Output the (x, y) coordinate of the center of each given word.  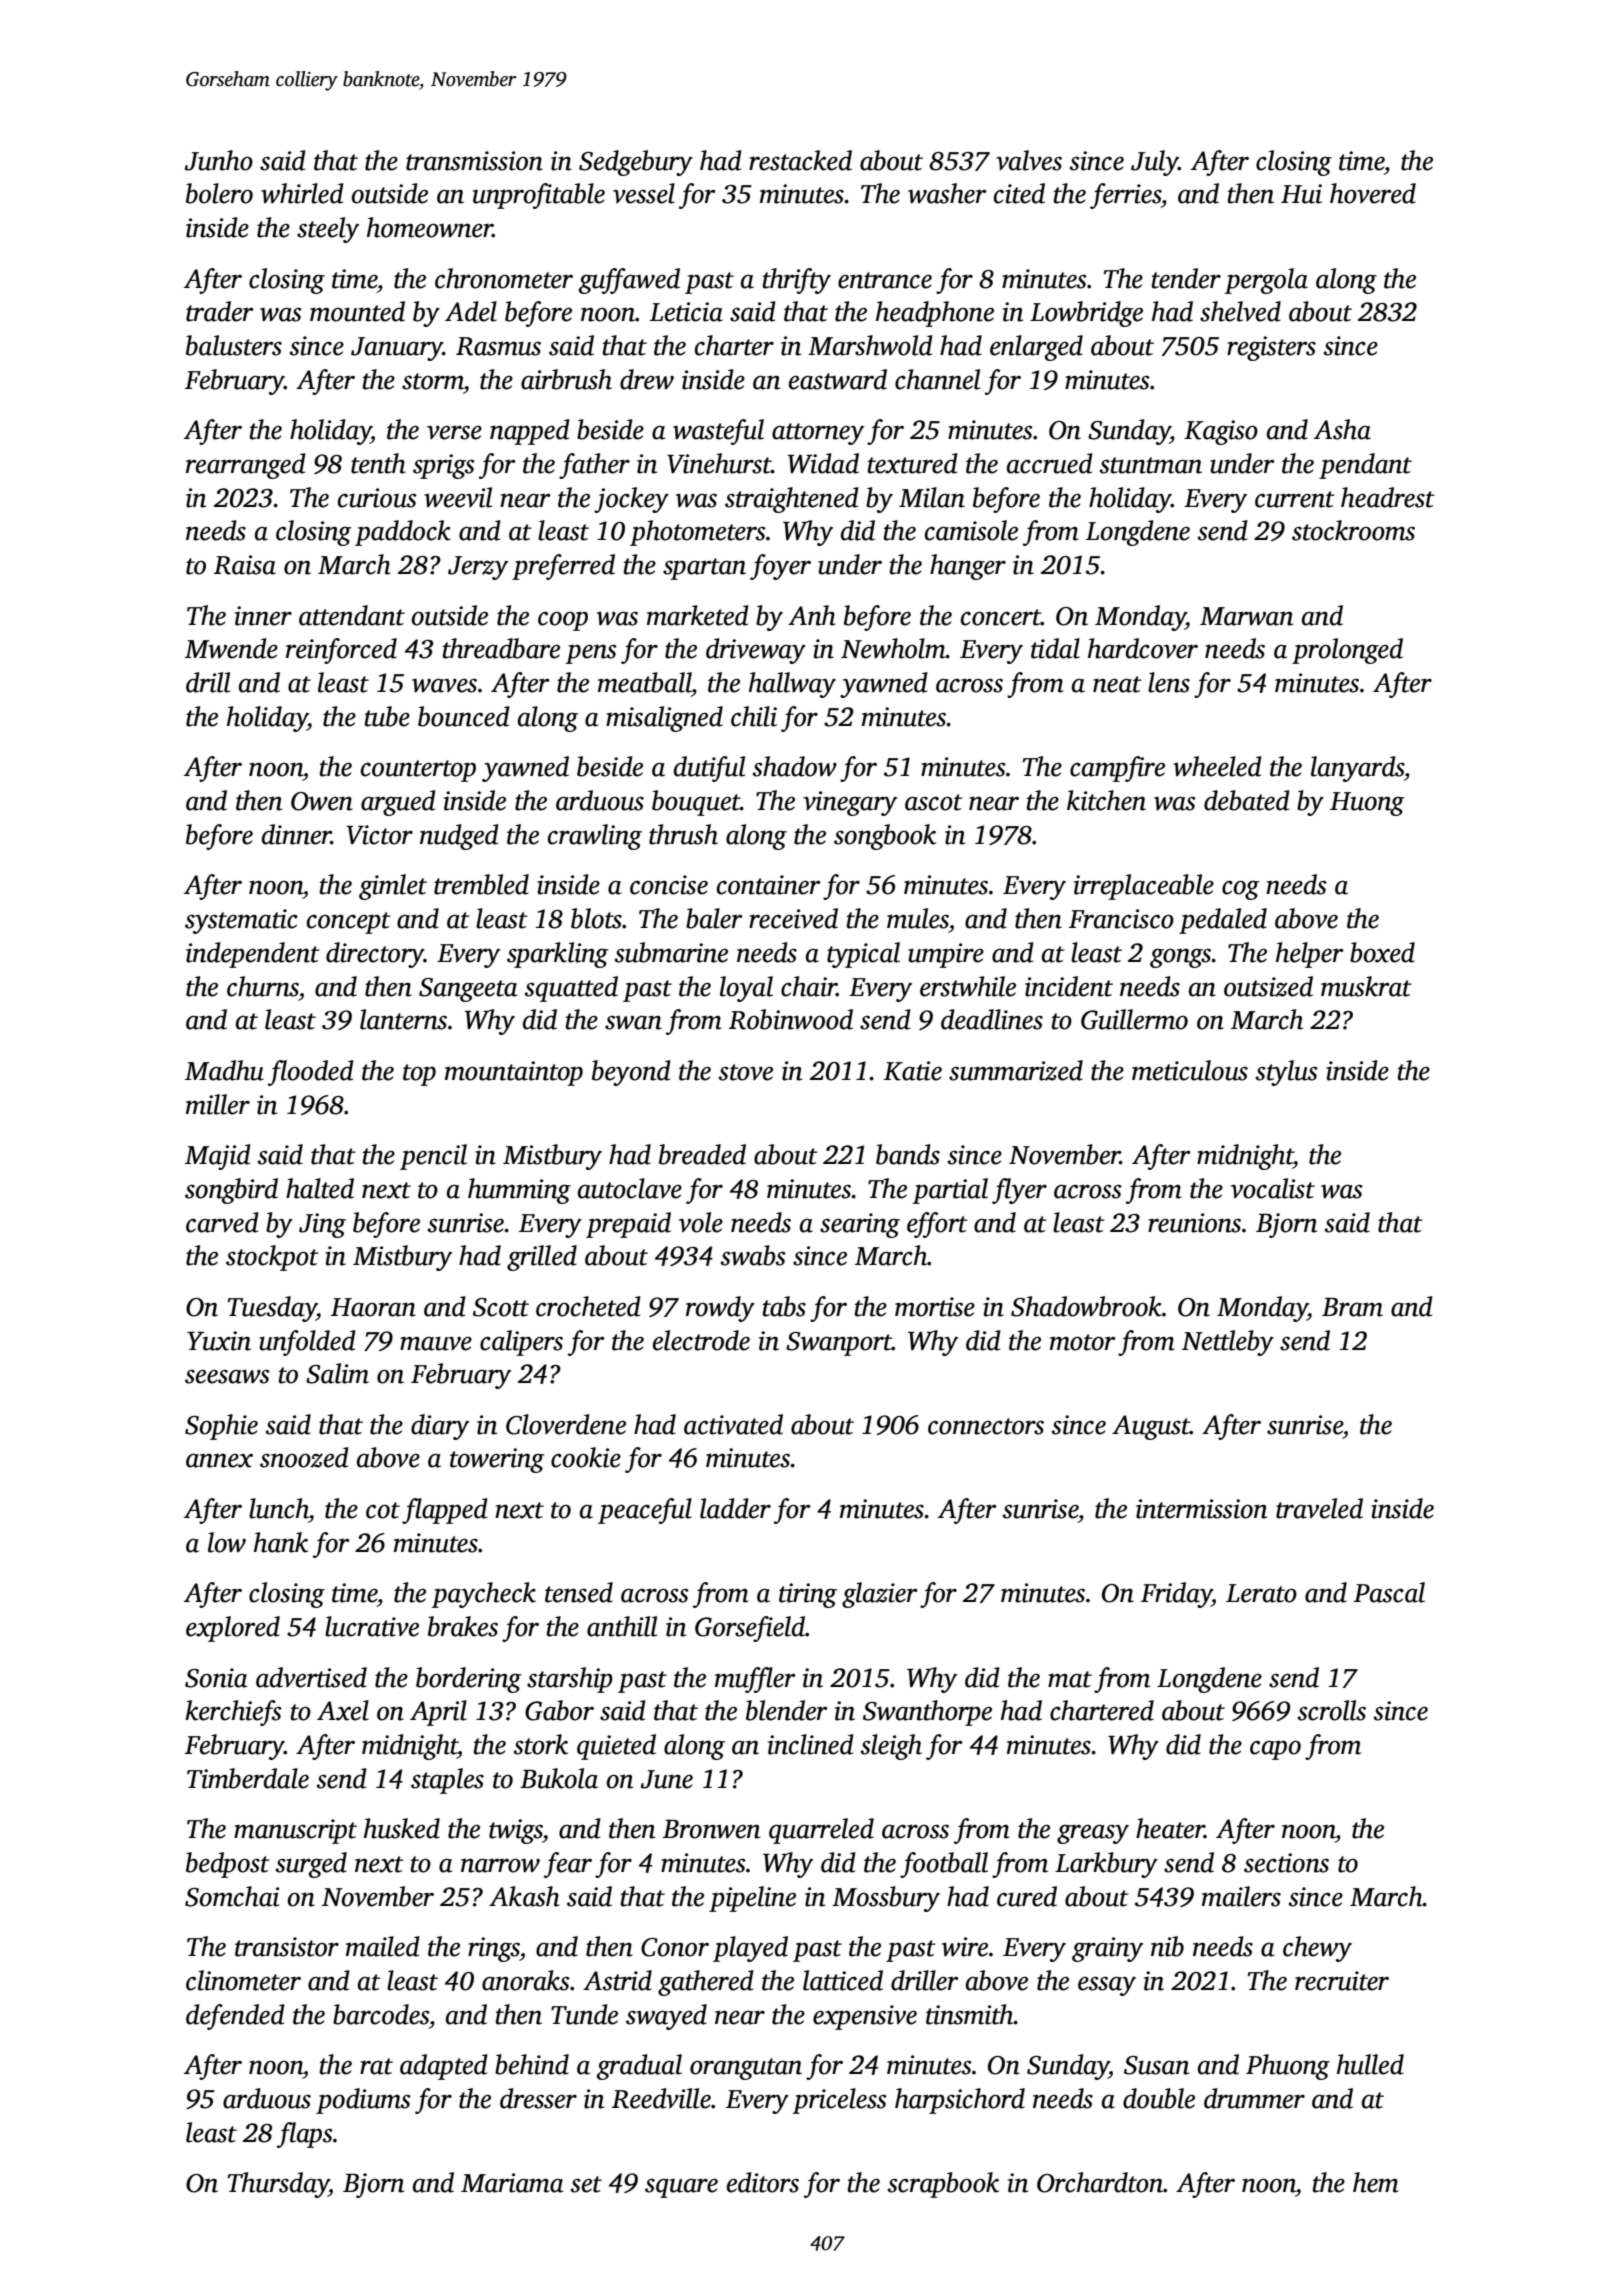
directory (375, 955)
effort (937, 1225)
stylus (1287, 1073)
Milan (932, 497)
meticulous (1190, 1070)
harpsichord (960, 2101)
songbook (885, 837)
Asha (1342, 429)
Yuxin (219, 1341)
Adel (471, 311)
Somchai (232, 1896)
